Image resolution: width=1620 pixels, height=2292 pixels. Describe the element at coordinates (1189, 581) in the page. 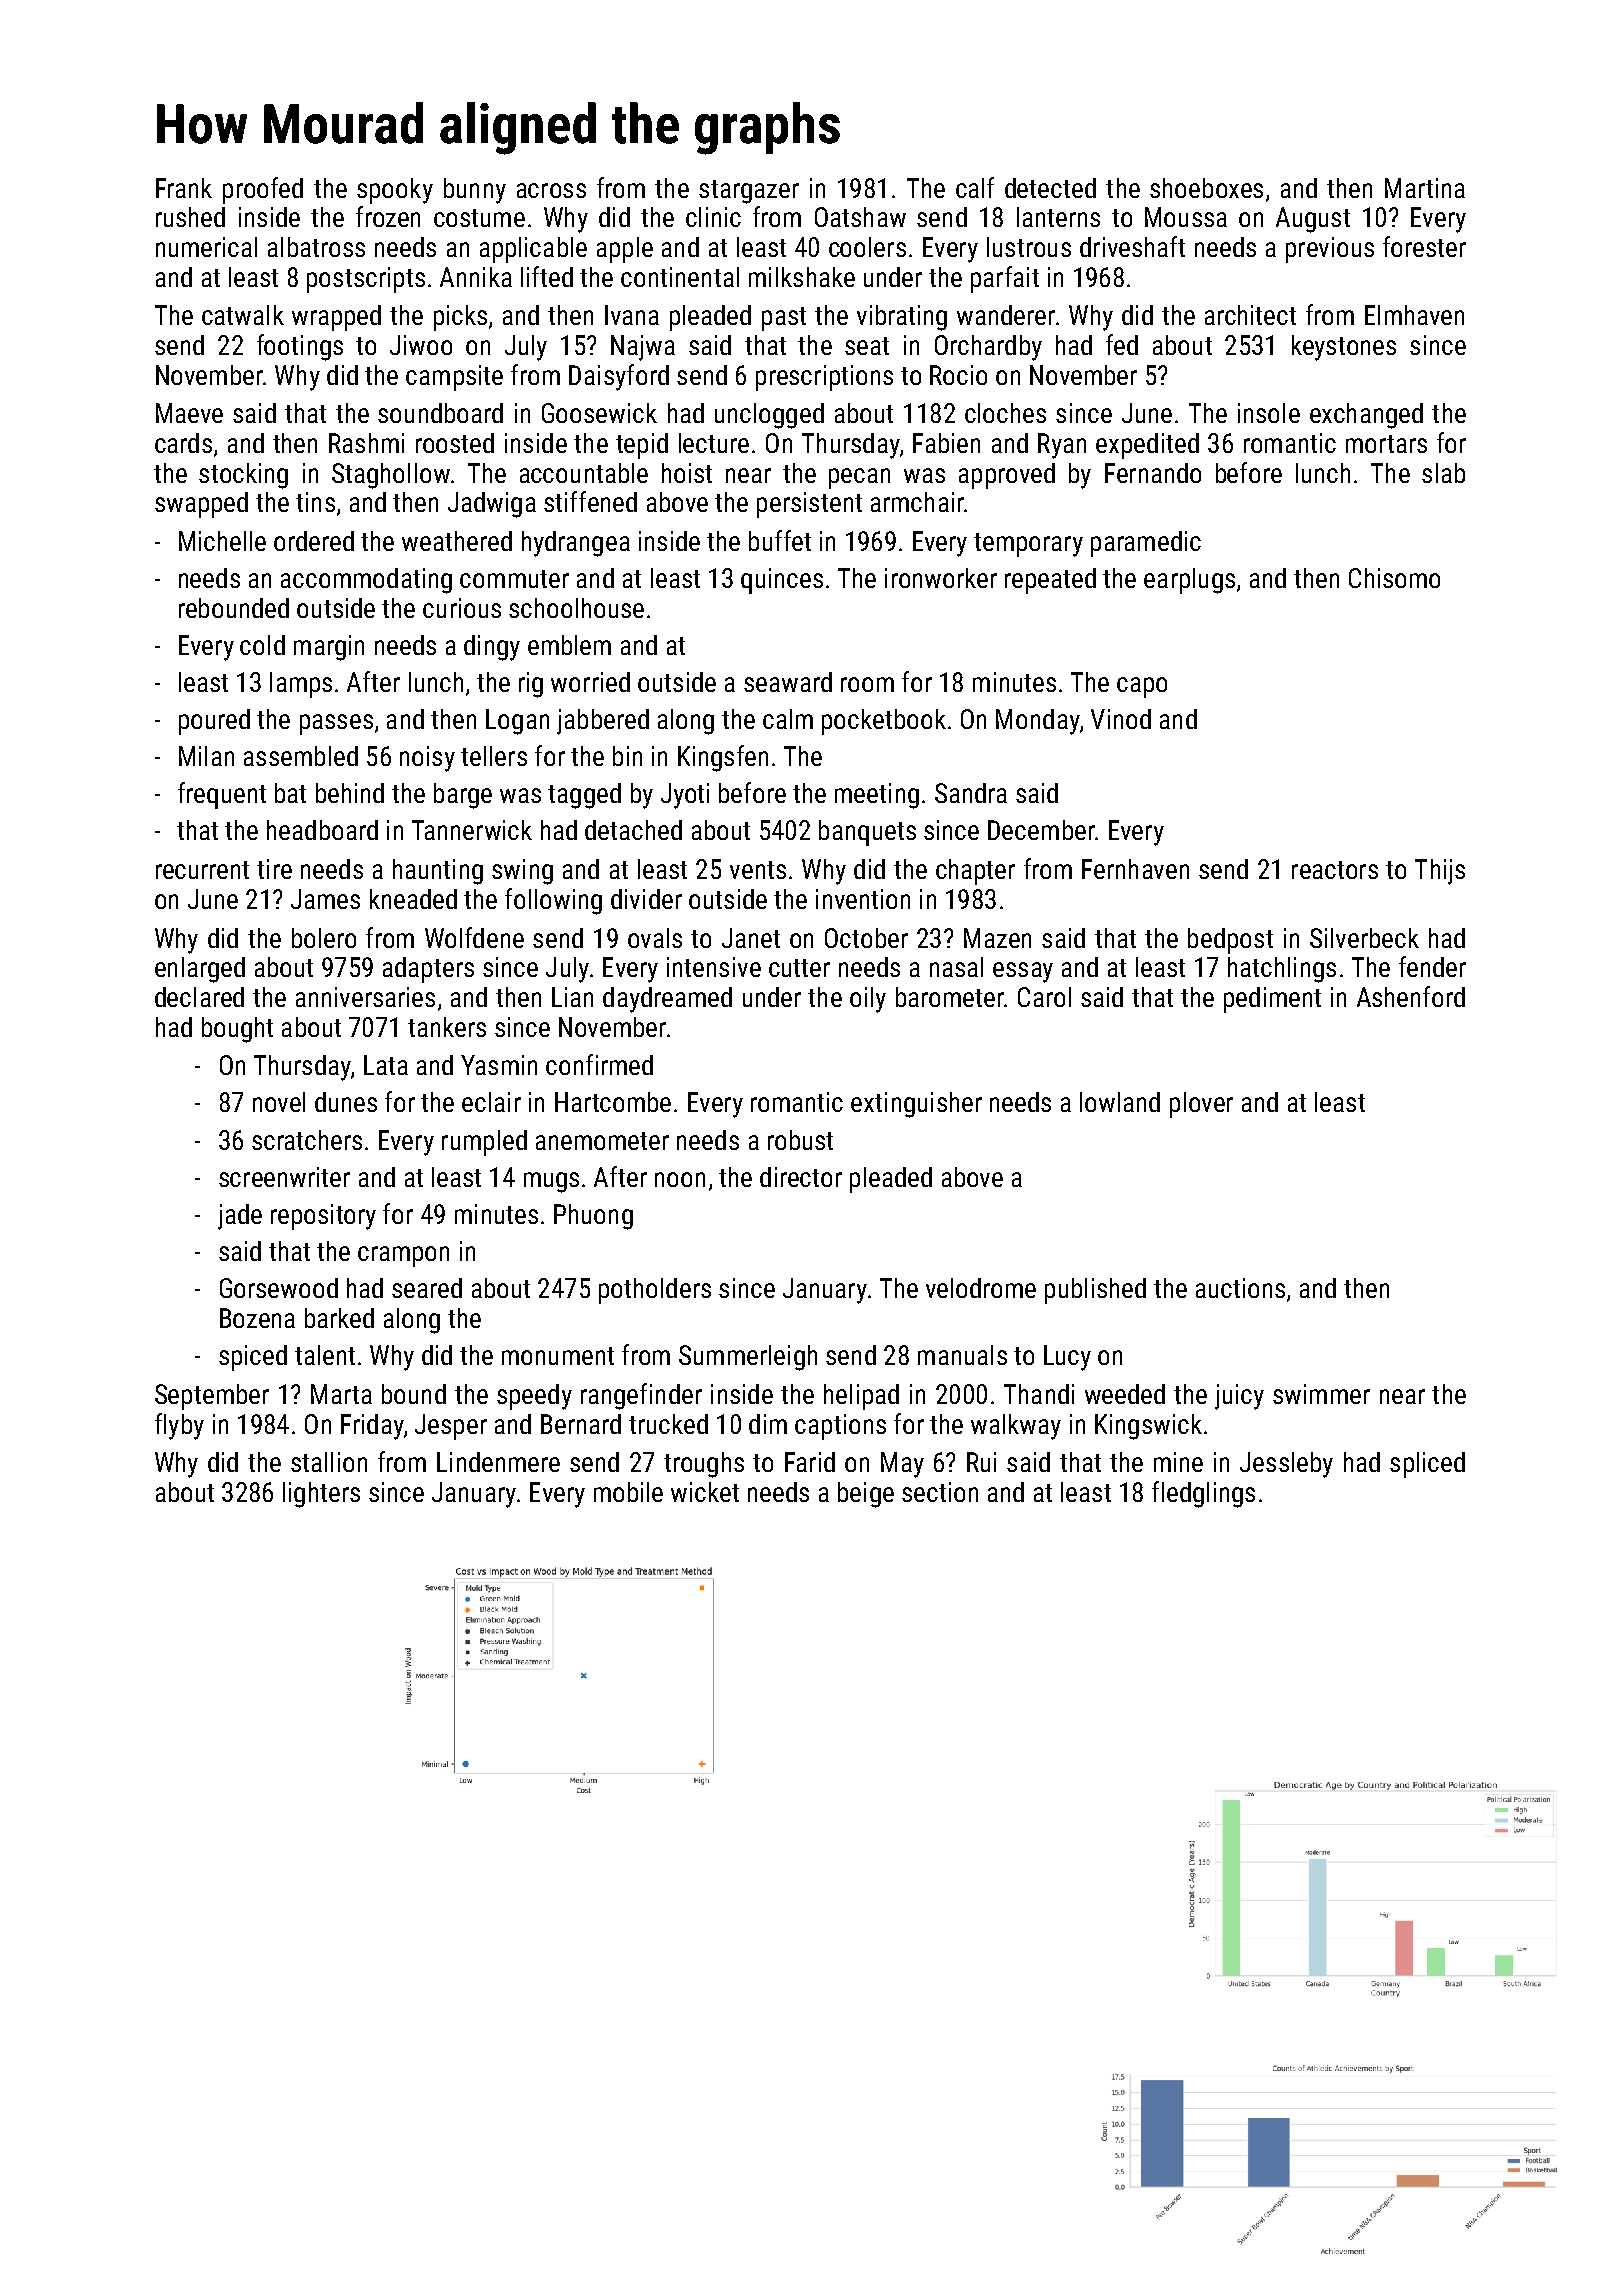

I see `earplugs` at that location.
